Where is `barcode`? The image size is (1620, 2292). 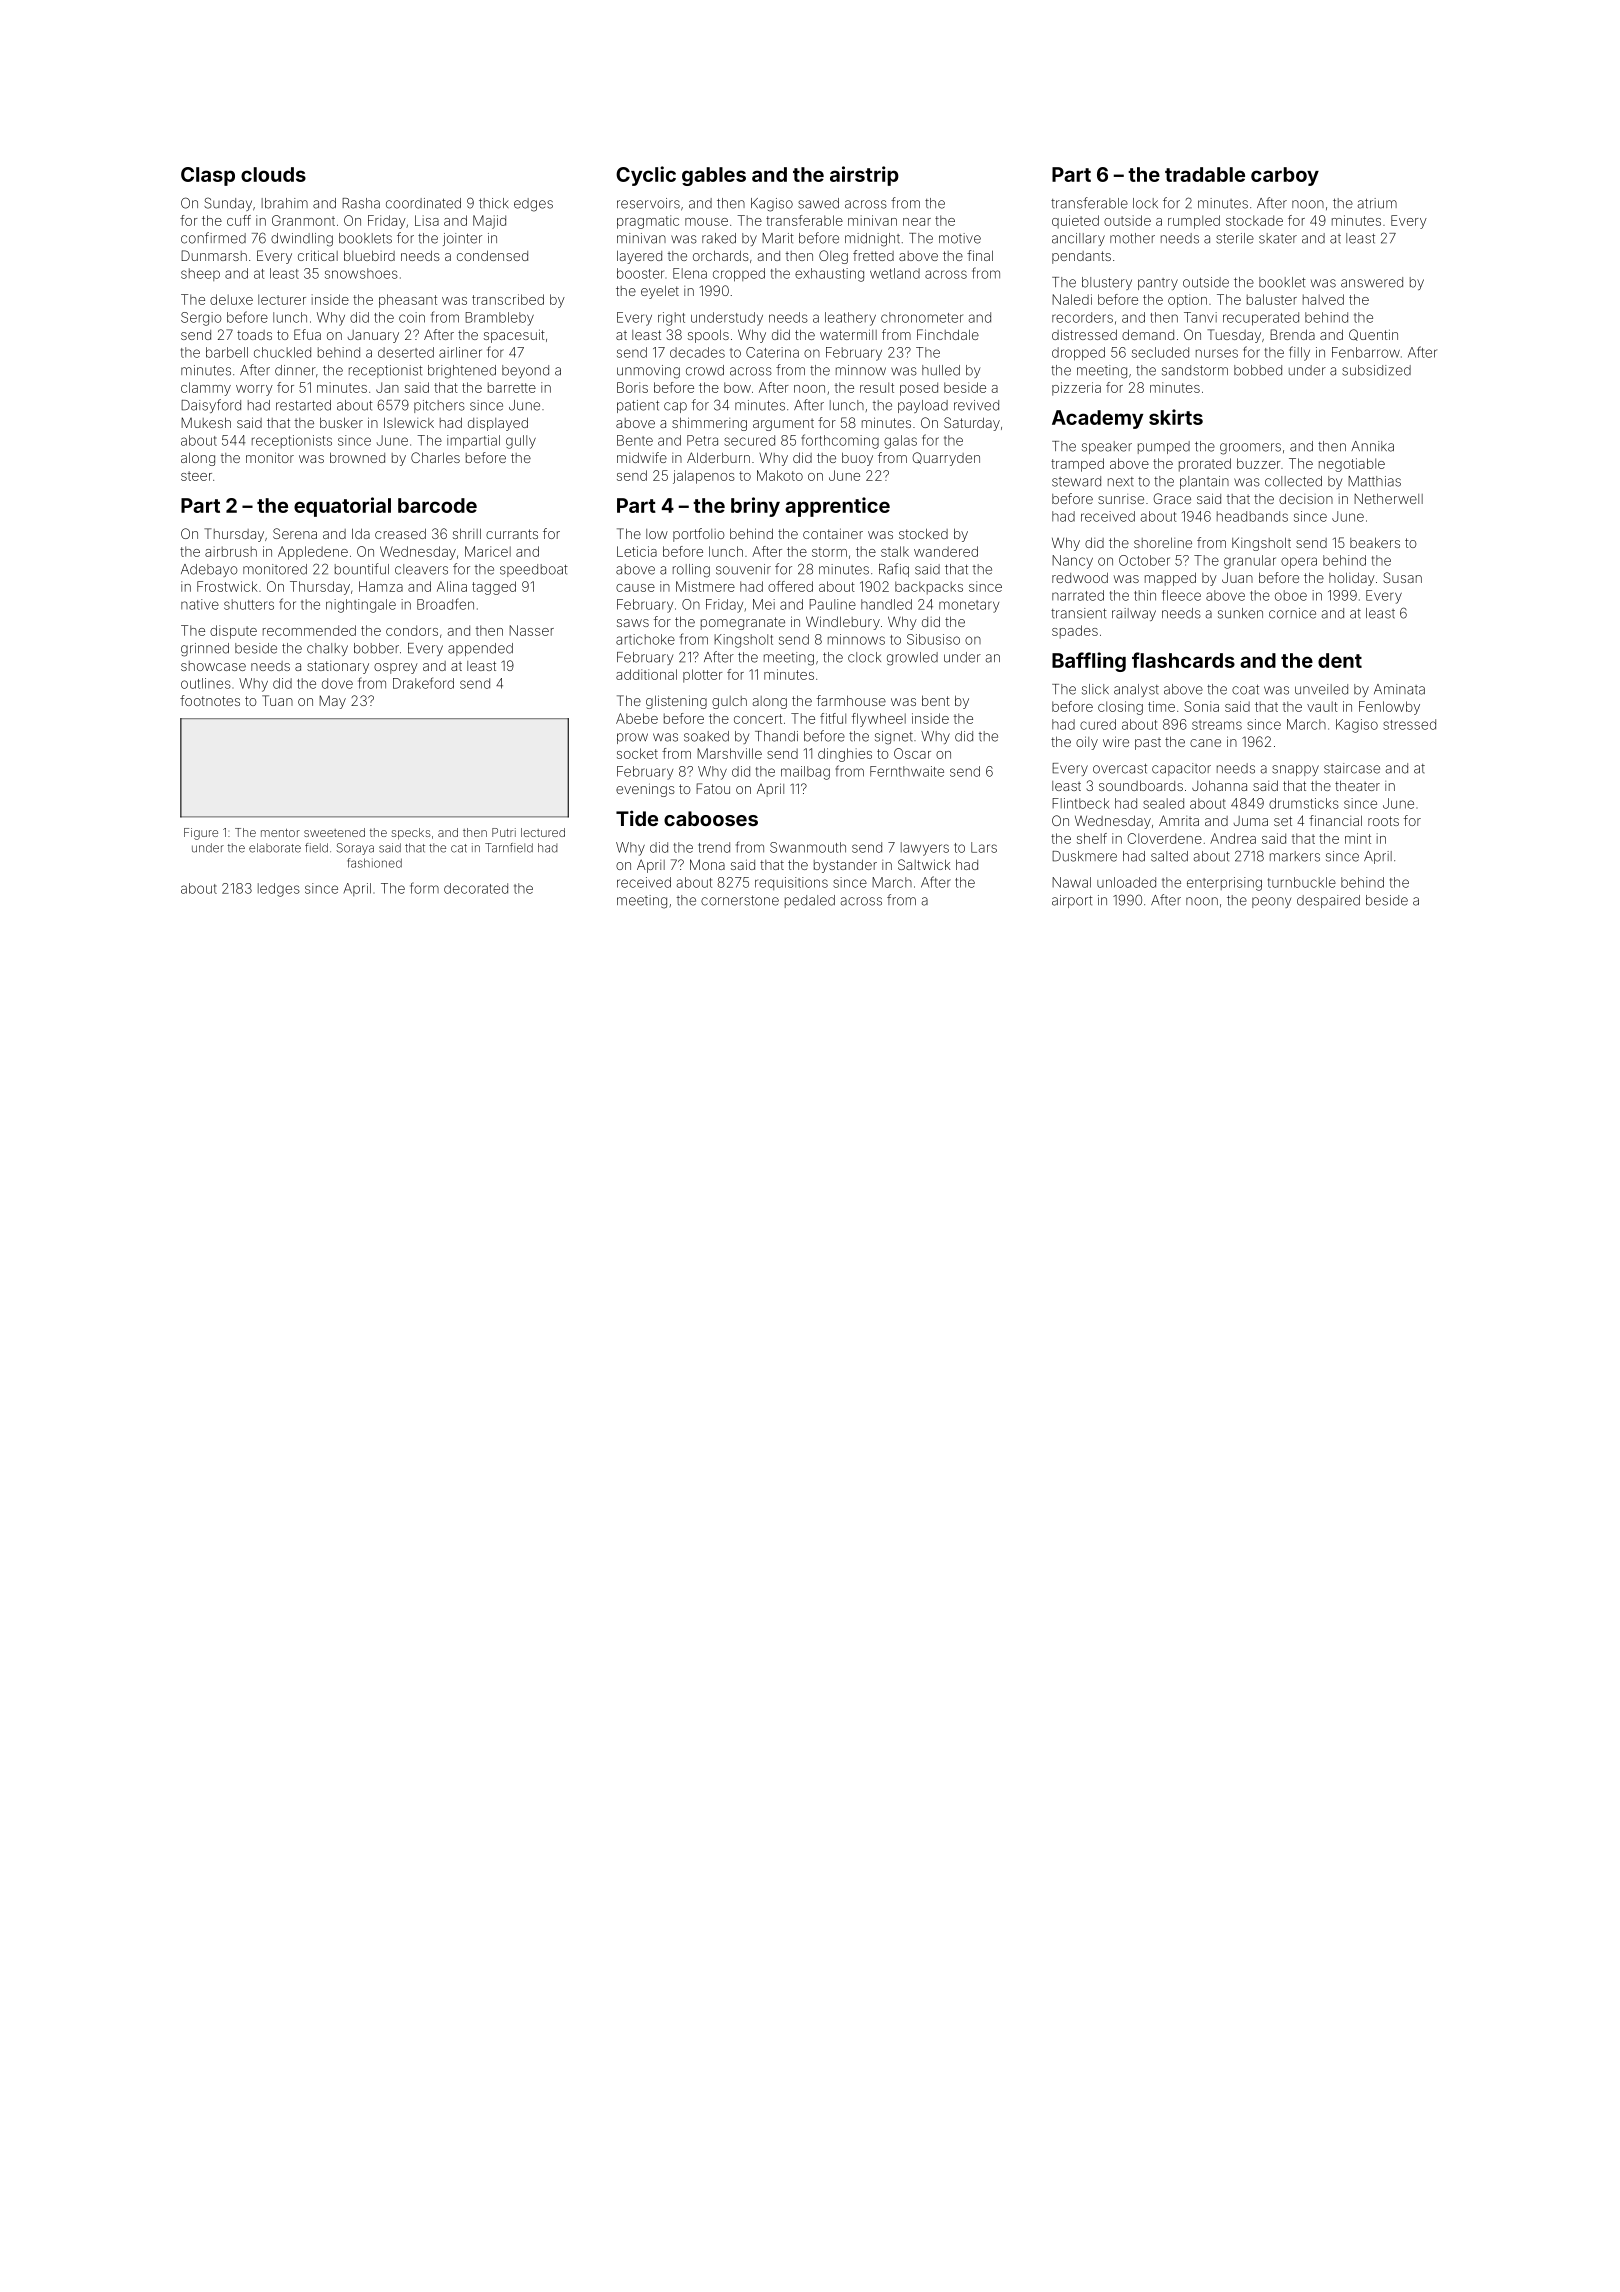
barcode is located at coordinates (437, 505).
